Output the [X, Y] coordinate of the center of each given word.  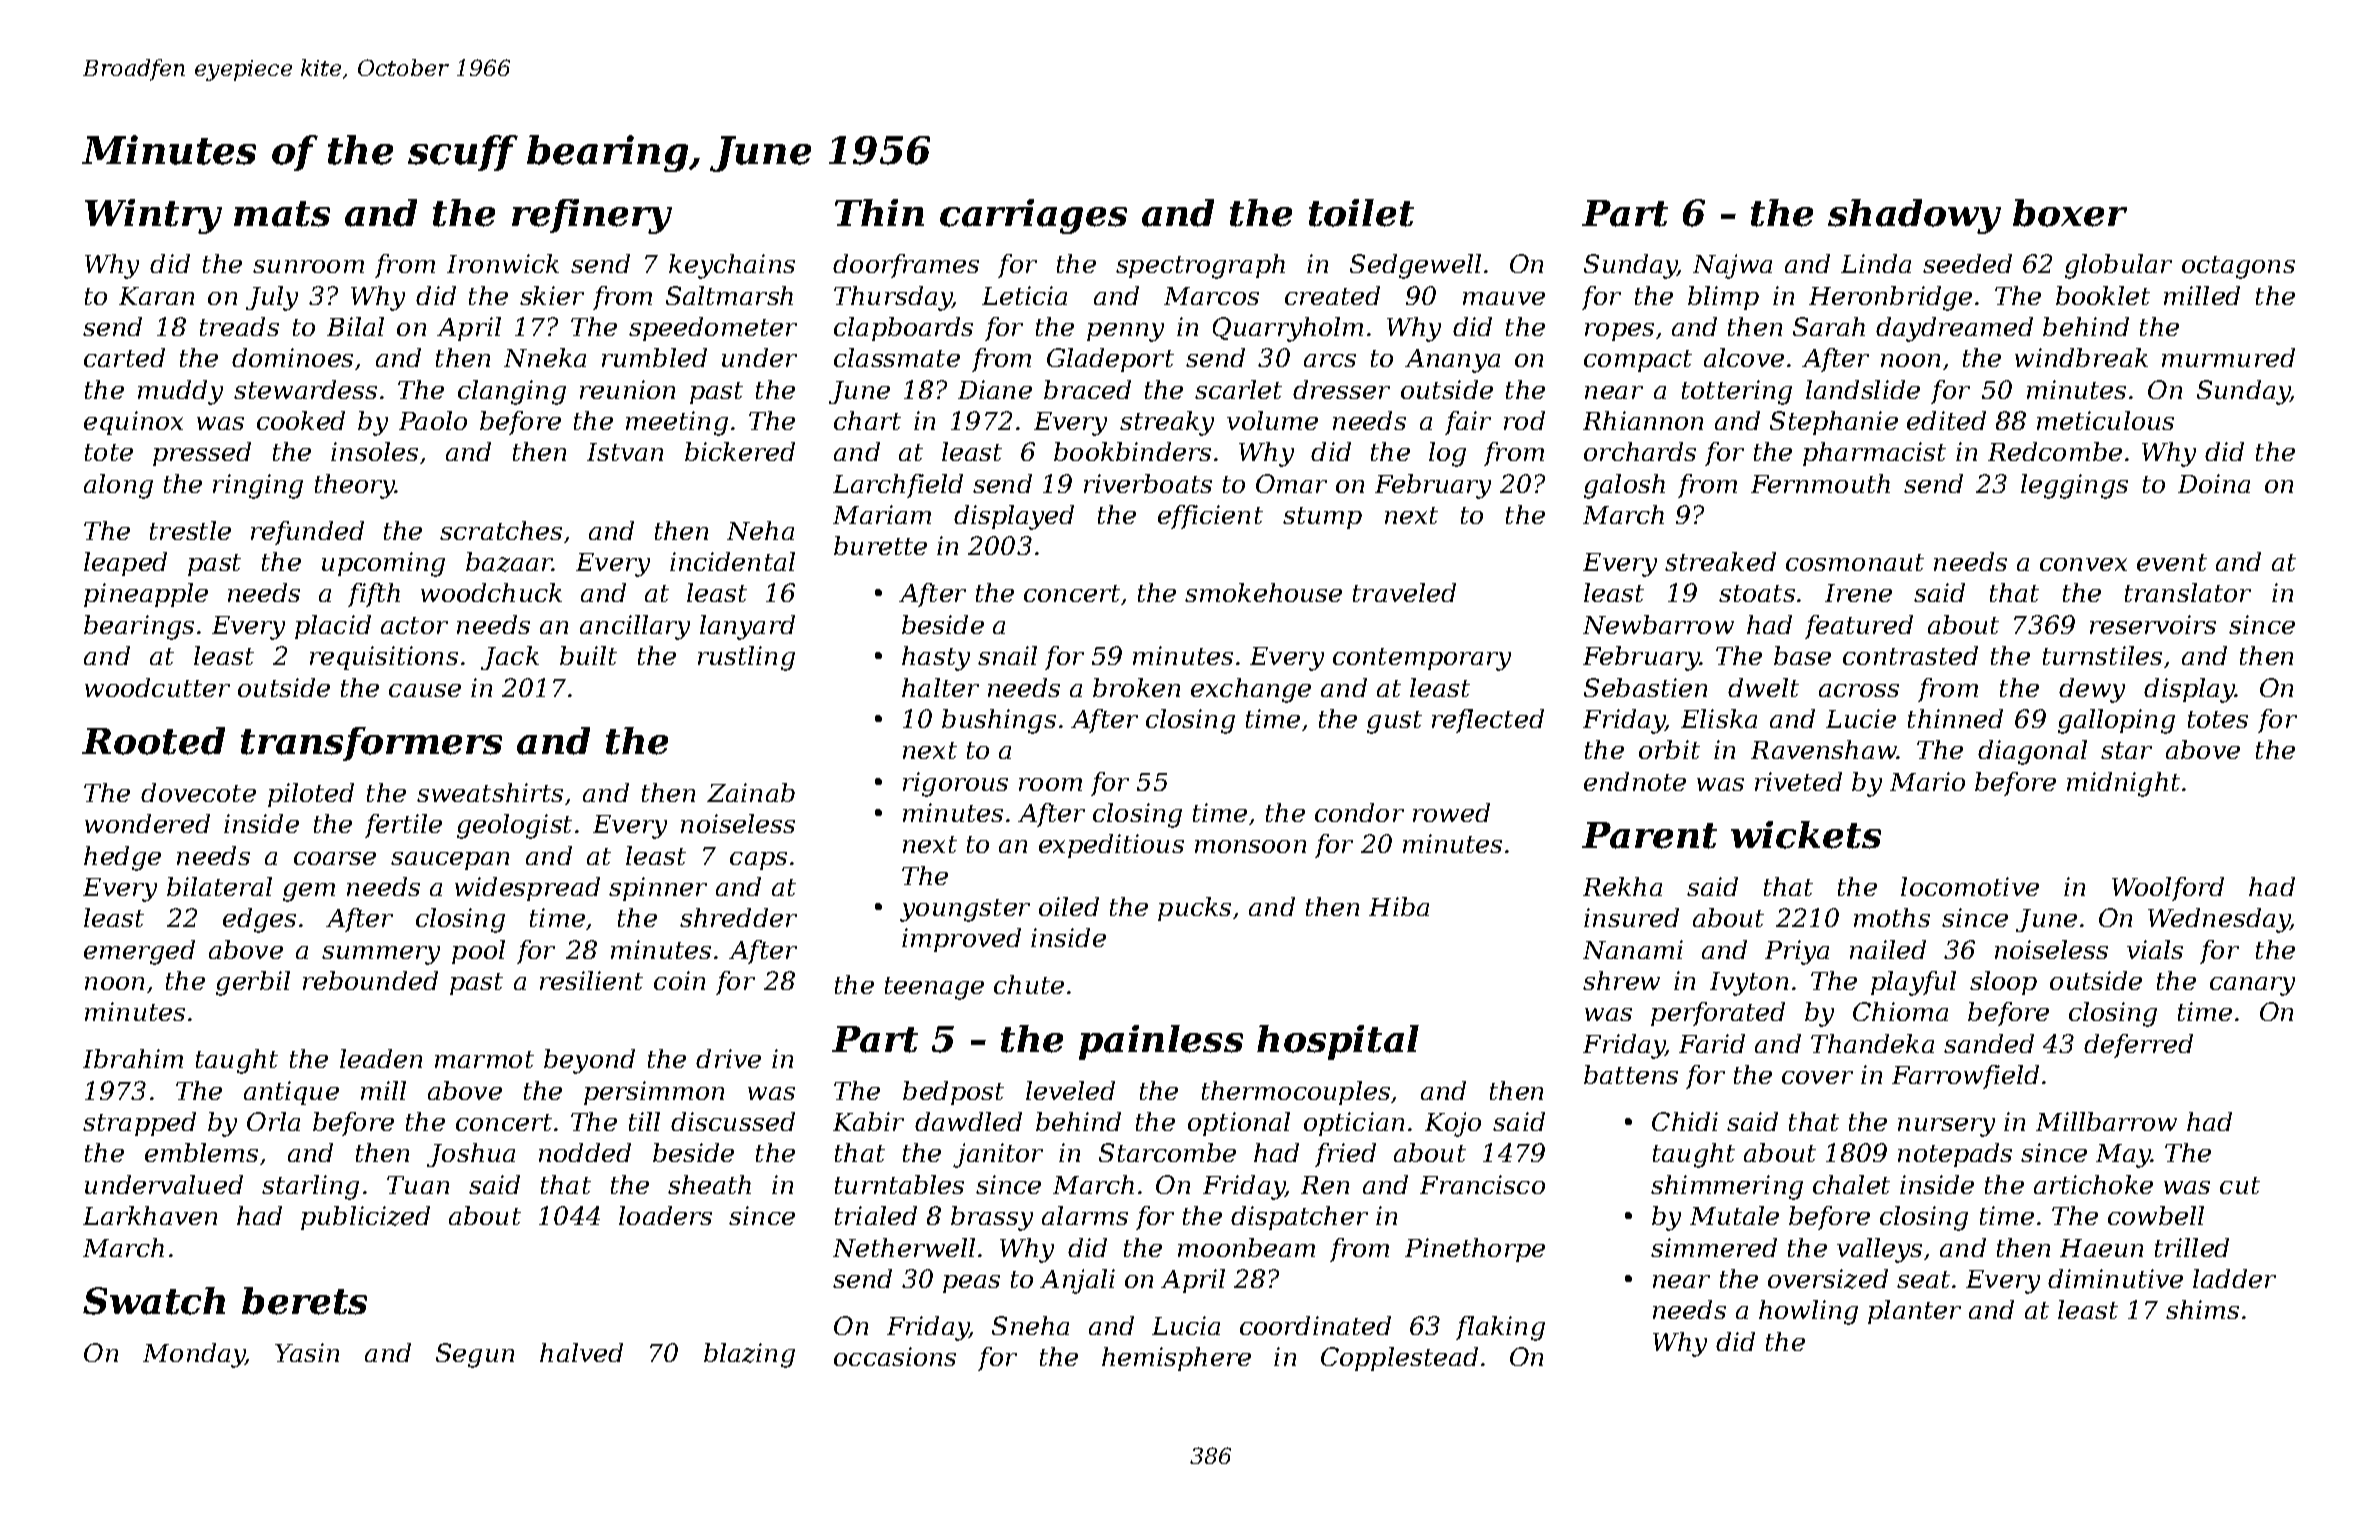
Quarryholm [1288, 329]
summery [381, 955]
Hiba [1399, 906]
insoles [374, 451]
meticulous [2105, 420]
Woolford [2168, 889]
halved [581, 1352]
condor [1359, 812]
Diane [995, 389]
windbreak [2081, 357]
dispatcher [1299, 1218]
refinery [592, 216]
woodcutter [157, 687]
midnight [2123, 784]
